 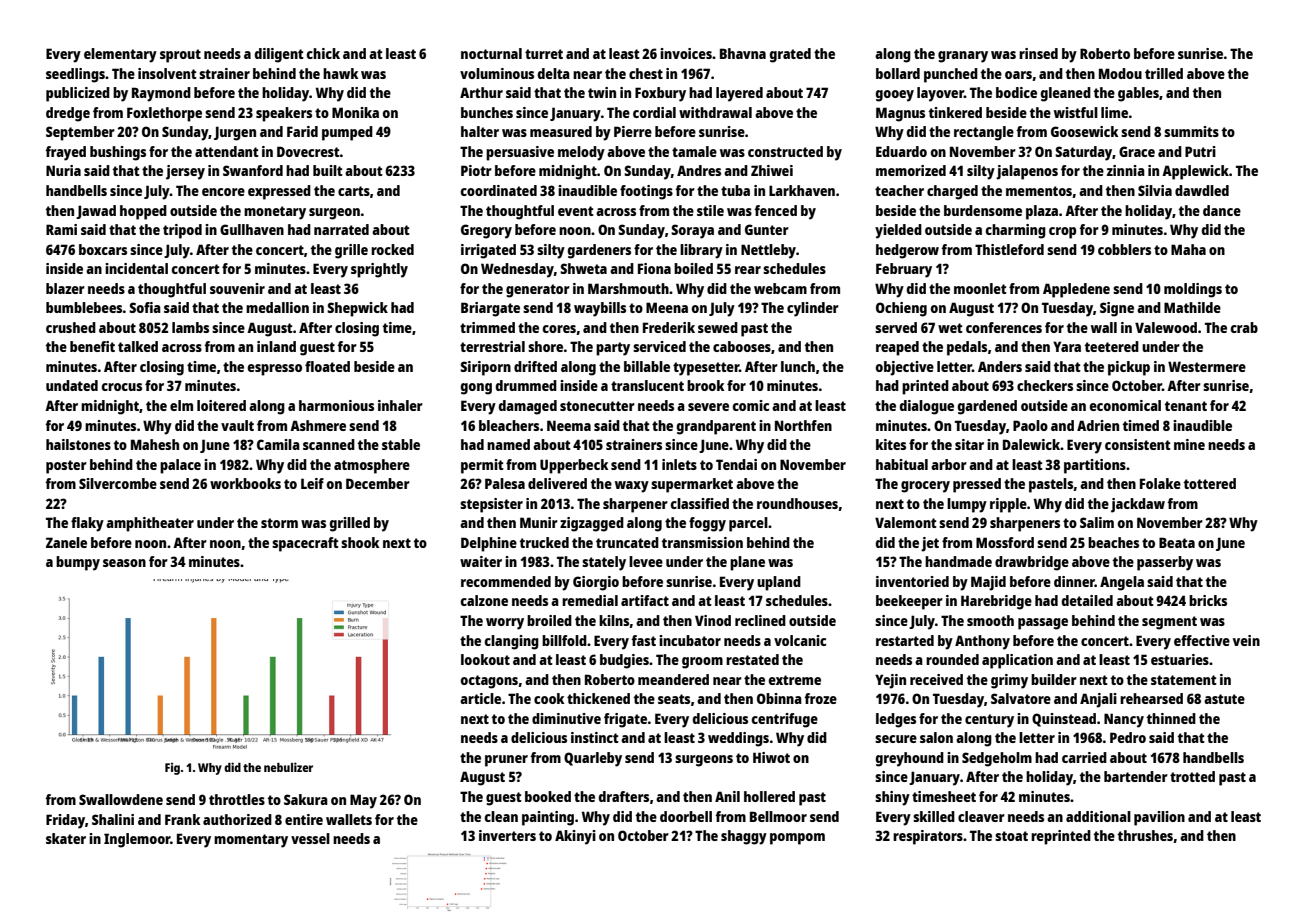 What do you see at coordinates (645, 600) in the document?
I see `artifact` at bounding box center [645, 600].
